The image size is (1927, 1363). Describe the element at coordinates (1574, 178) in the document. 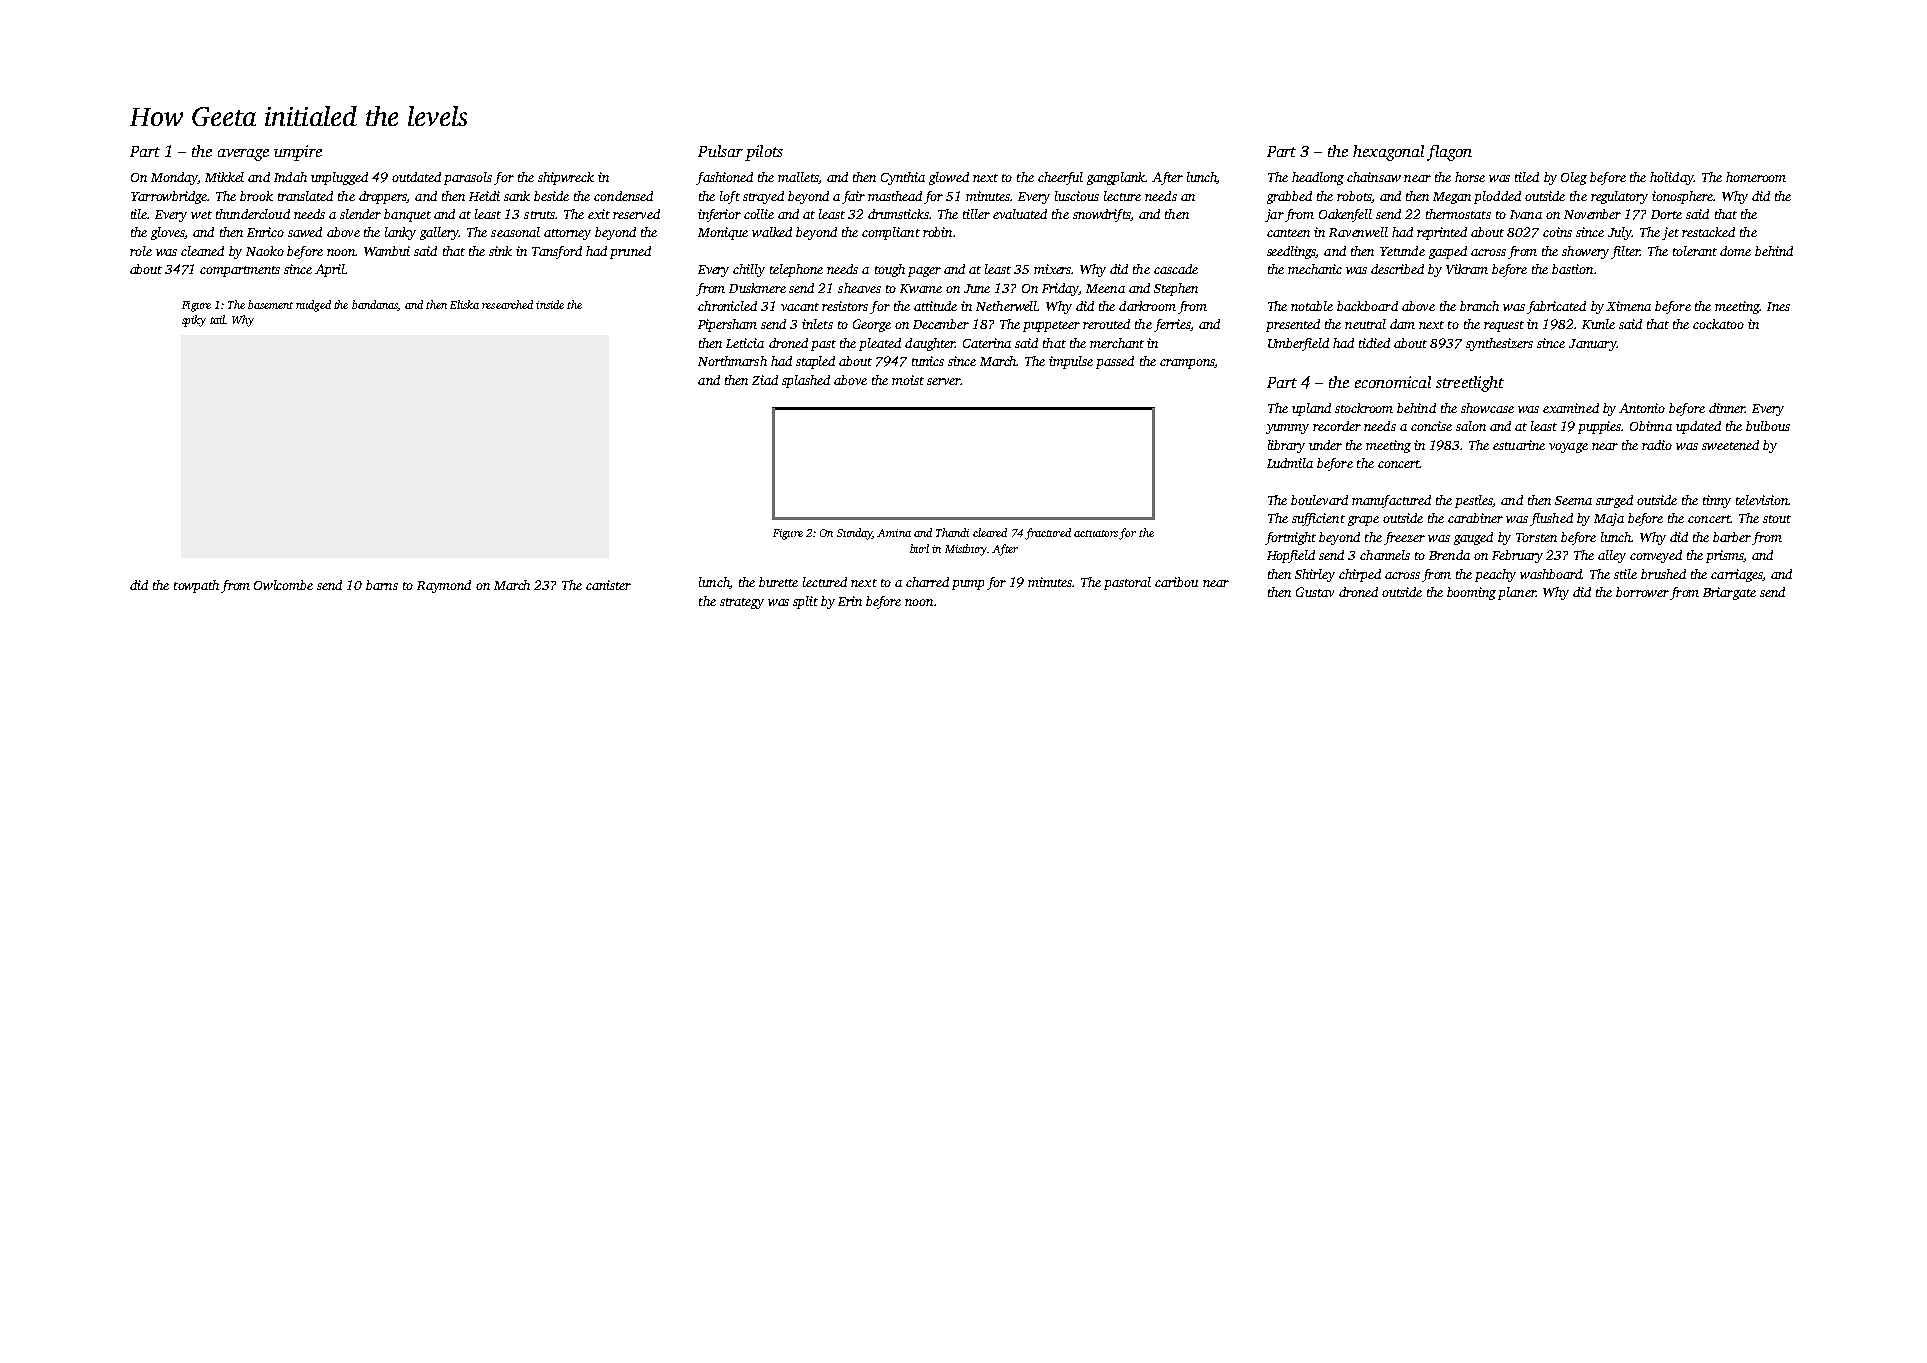

I see `Oleg` at that location.
